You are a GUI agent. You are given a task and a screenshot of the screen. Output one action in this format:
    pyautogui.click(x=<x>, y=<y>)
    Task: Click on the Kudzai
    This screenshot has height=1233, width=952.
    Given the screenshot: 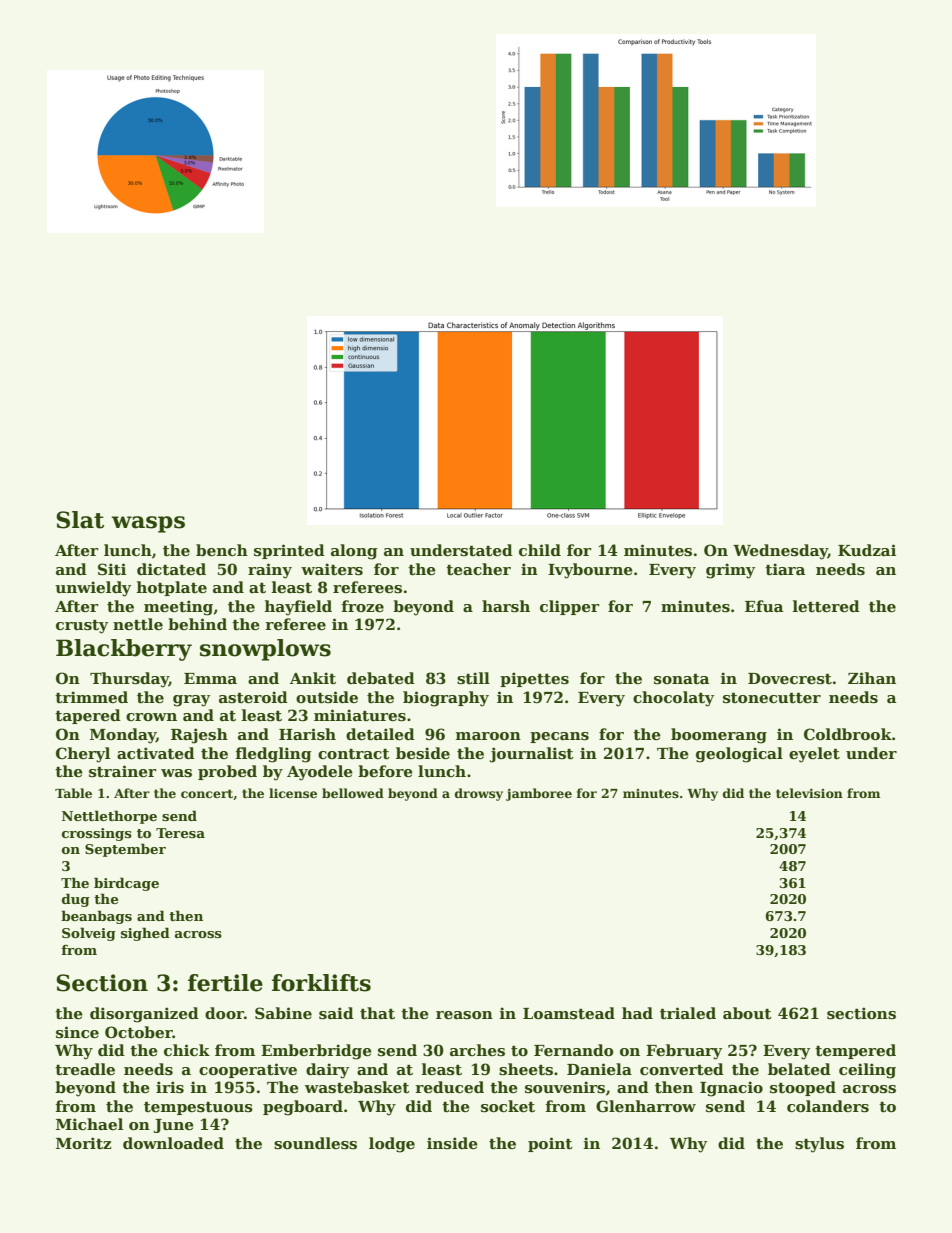 What is the action you would take?
    pyautogui.click(x=867, y=550)
